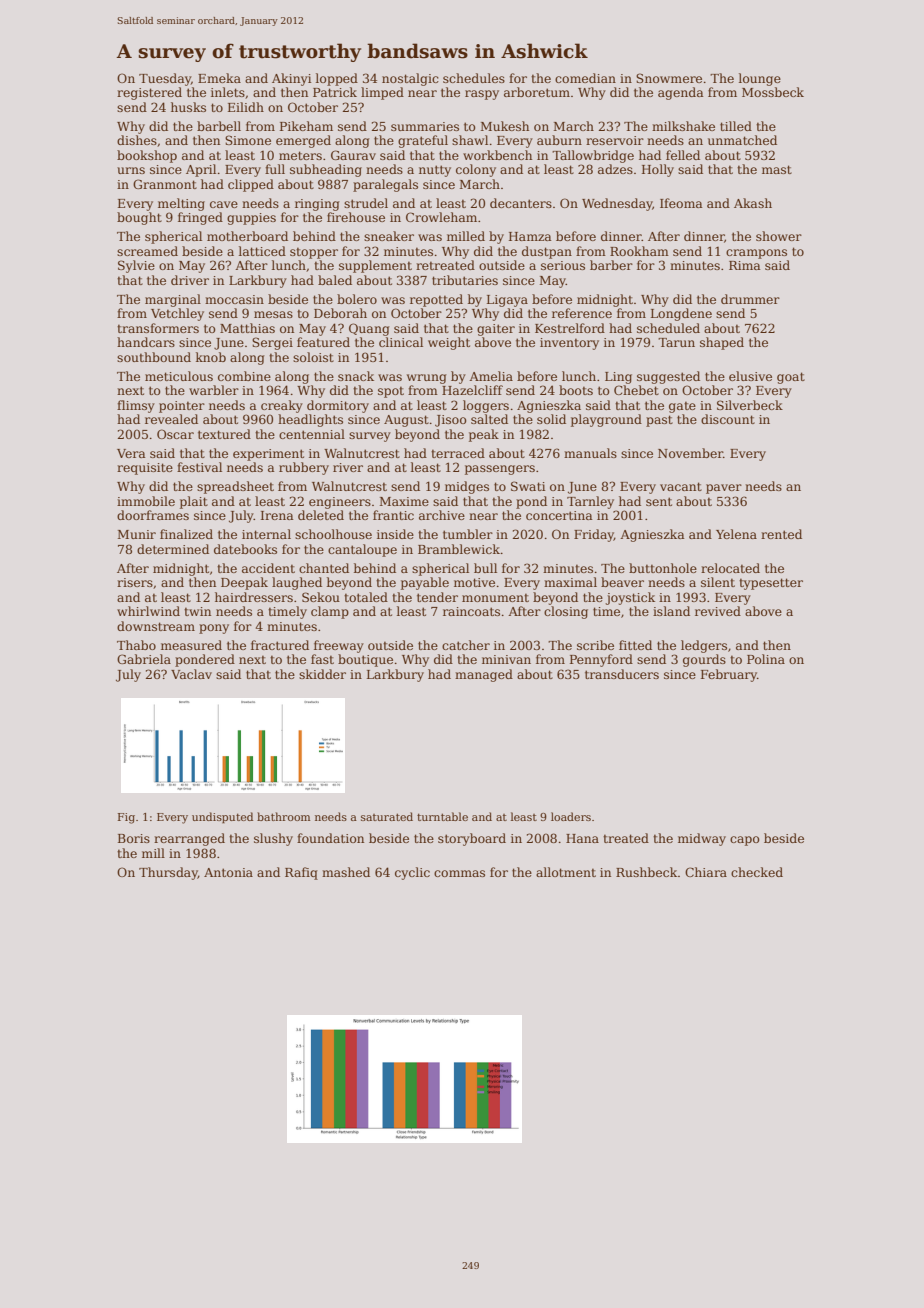 This page has height=1308, width=924. Describe the element at coordinates (702, 839) in the page. I see `midway` at that location.
